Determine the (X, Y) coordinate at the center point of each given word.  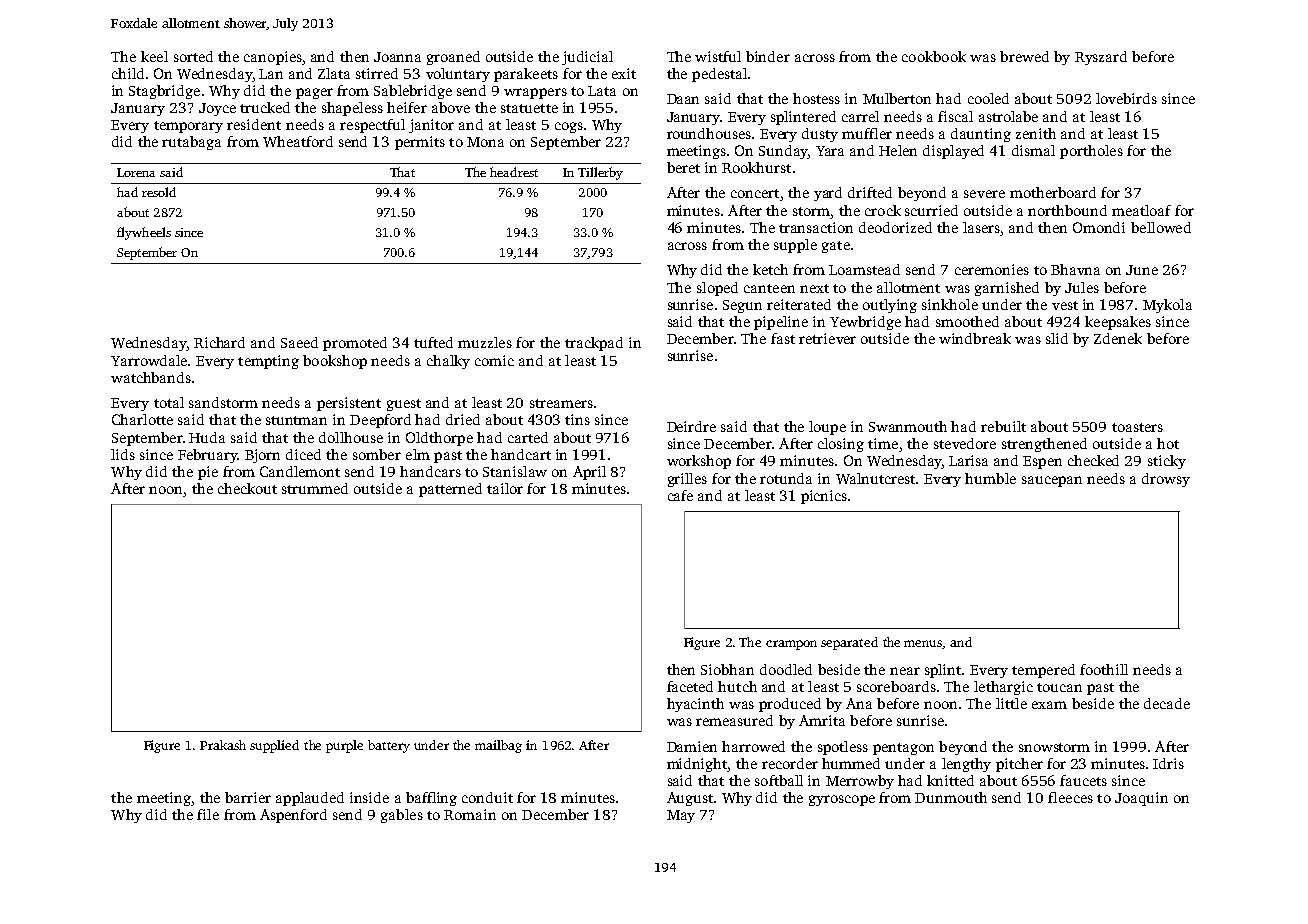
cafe (680, 495)
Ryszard (1101, 58)
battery (389, 746)
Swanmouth (908, 426)
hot (1168, 443)
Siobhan (727, 669)
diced (303, 454)
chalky (448, 362)
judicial (587, 58)
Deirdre (691, 426)
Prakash (223, 745)
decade (1167, 703)
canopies (273, 58)
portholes (1091, 152)
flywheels (144, 233)
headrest (514, 172)
